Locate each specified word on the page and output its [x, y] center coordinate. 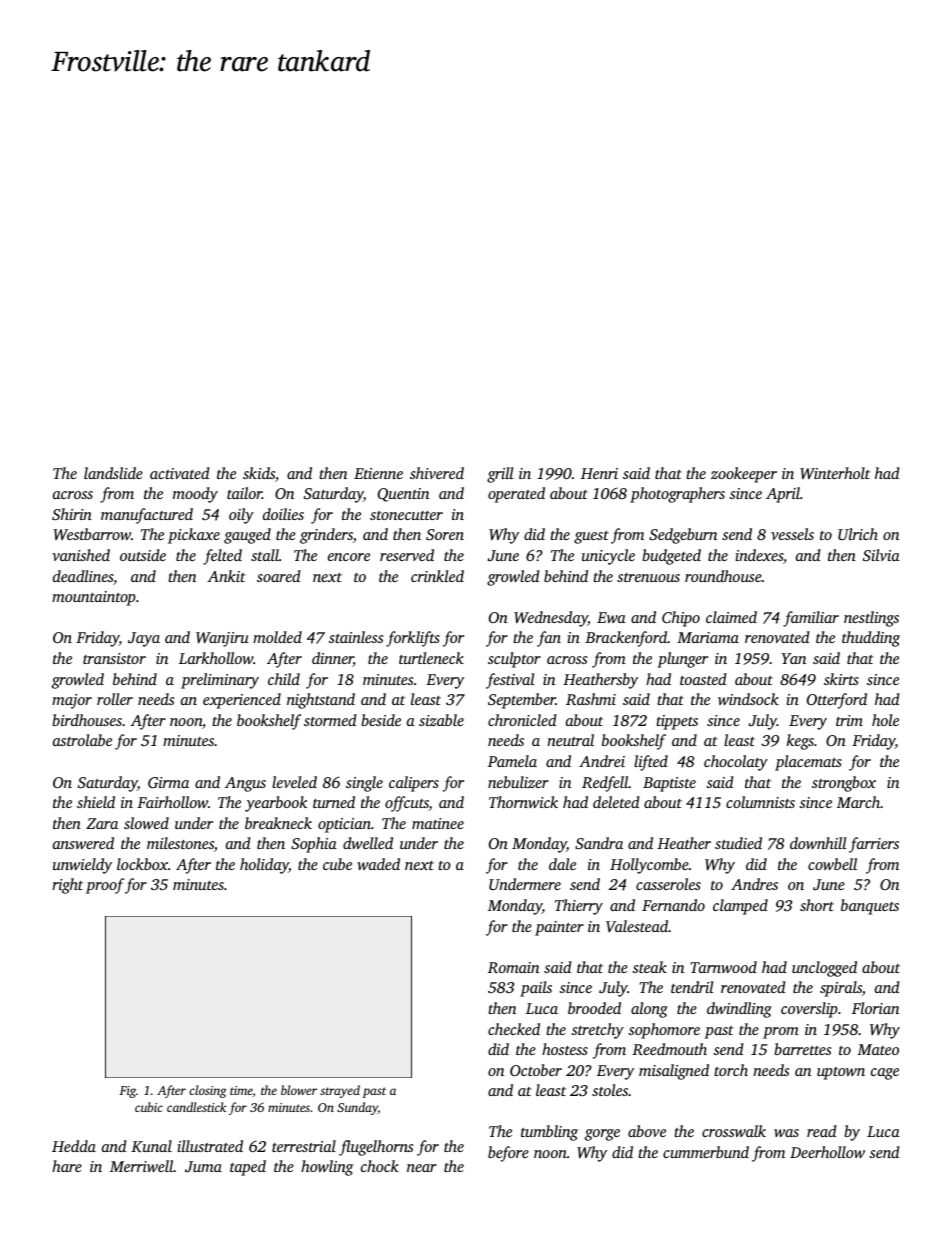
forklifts [413, 639]
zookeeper [744, 475]
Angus [245, 784]
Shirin [72, 514]
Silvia [881, 555]
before [508, 1154]
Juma [203, 1166]
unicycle [608, 557]
